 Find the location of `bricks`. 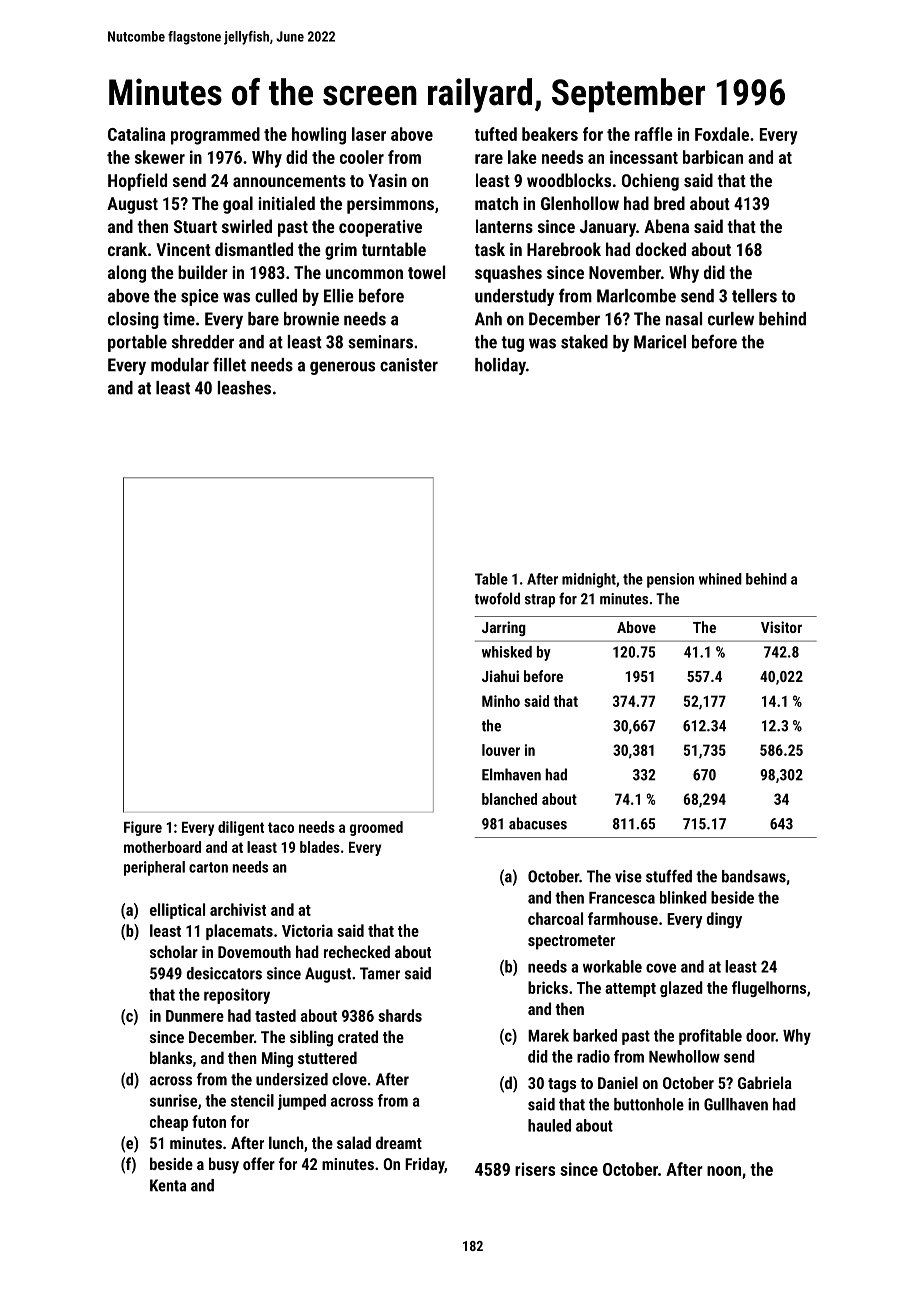

bricks is located at coordinates (548, 987).
